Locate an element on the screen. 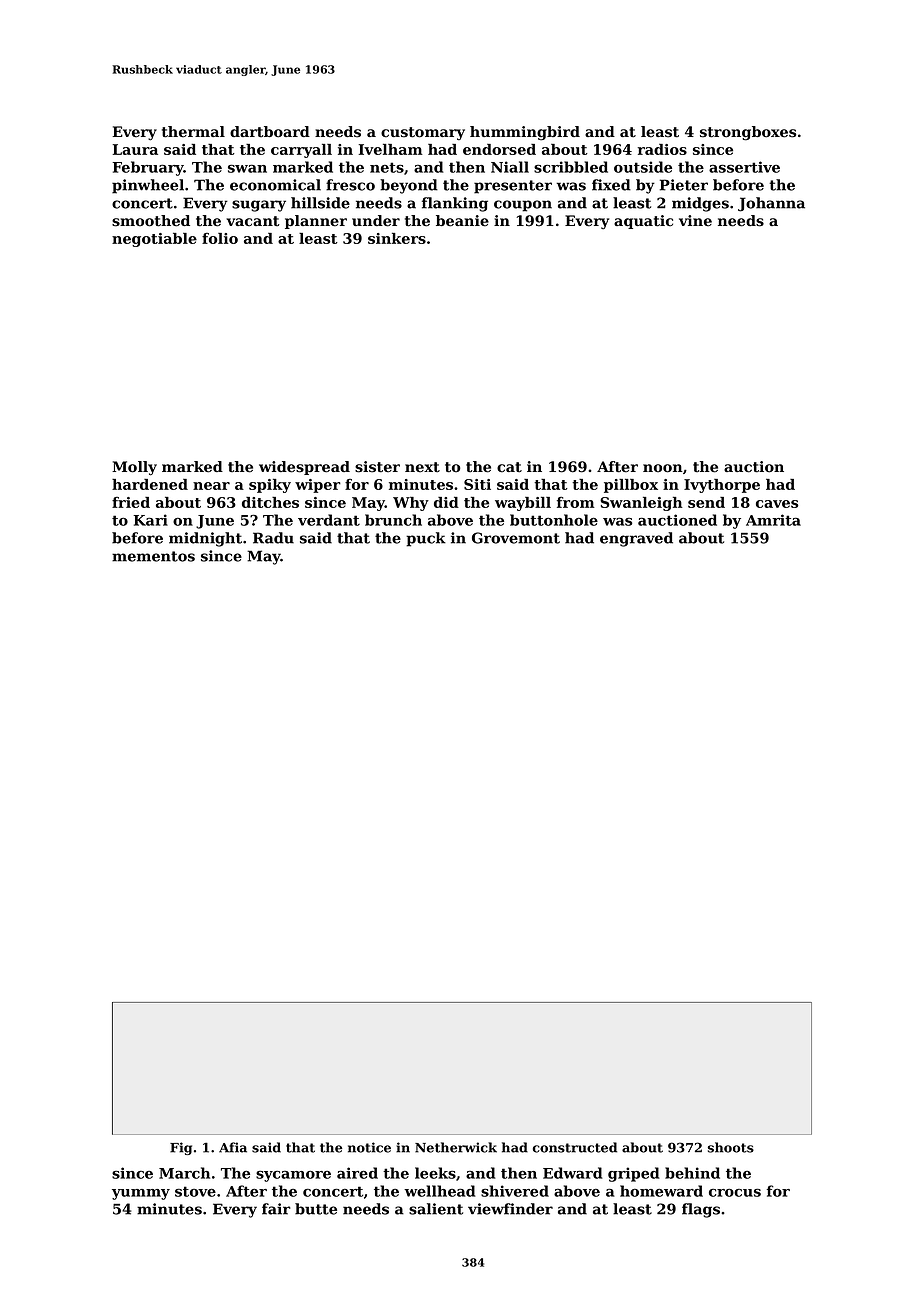 This screenshot has height=1308, width=924. Netherwick is located at coordinates (456, 1147).
